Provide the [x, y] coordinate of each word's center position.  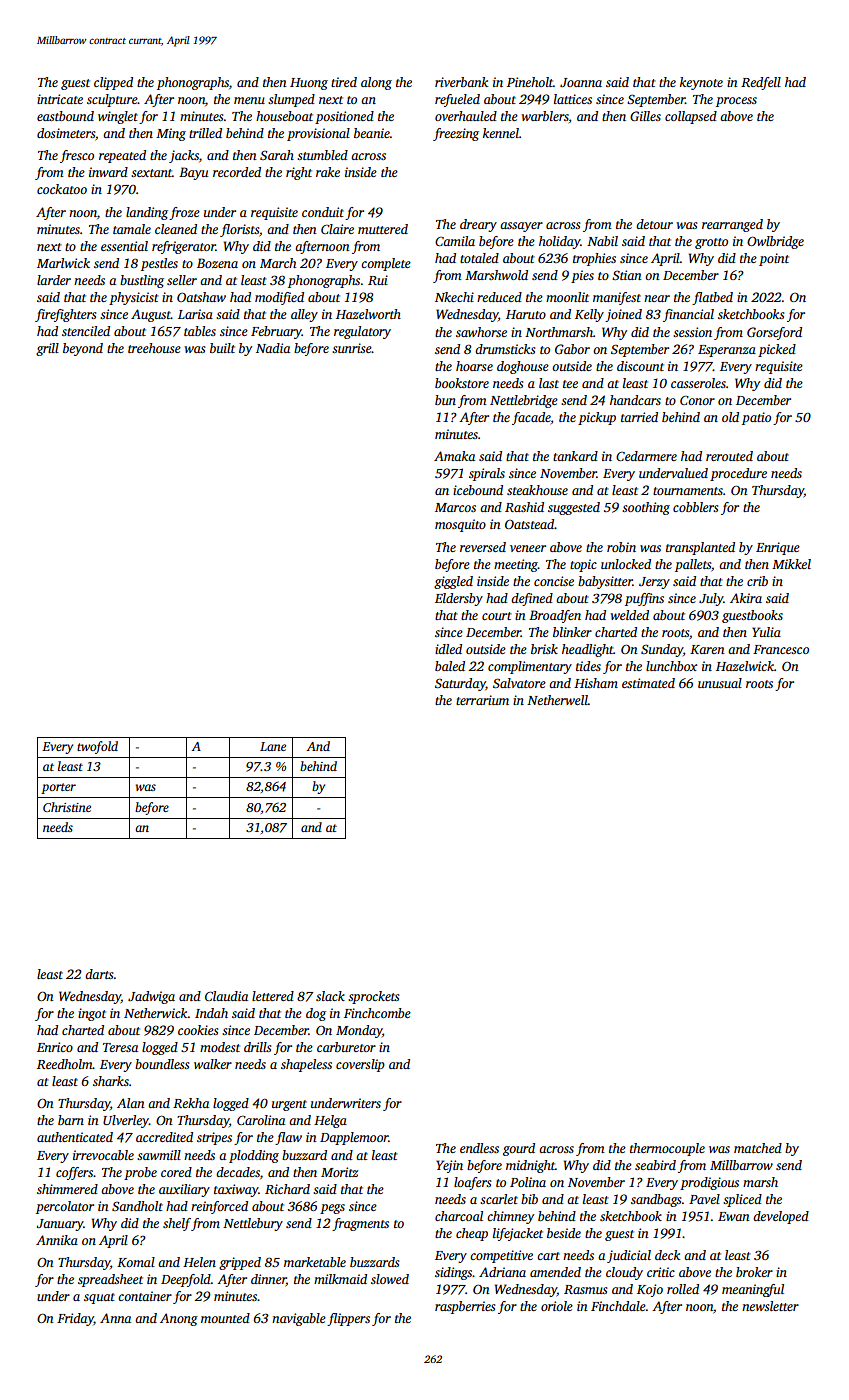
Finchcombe [377, 1013]
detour [654, 224]
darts [99, 974]
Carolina [261, 1120]
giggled [453, 582]
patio [756, 418]
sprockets [373, 997]
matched [758, 1148]
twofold [97, 747]
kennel [501, 133]
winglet [118, 117]
